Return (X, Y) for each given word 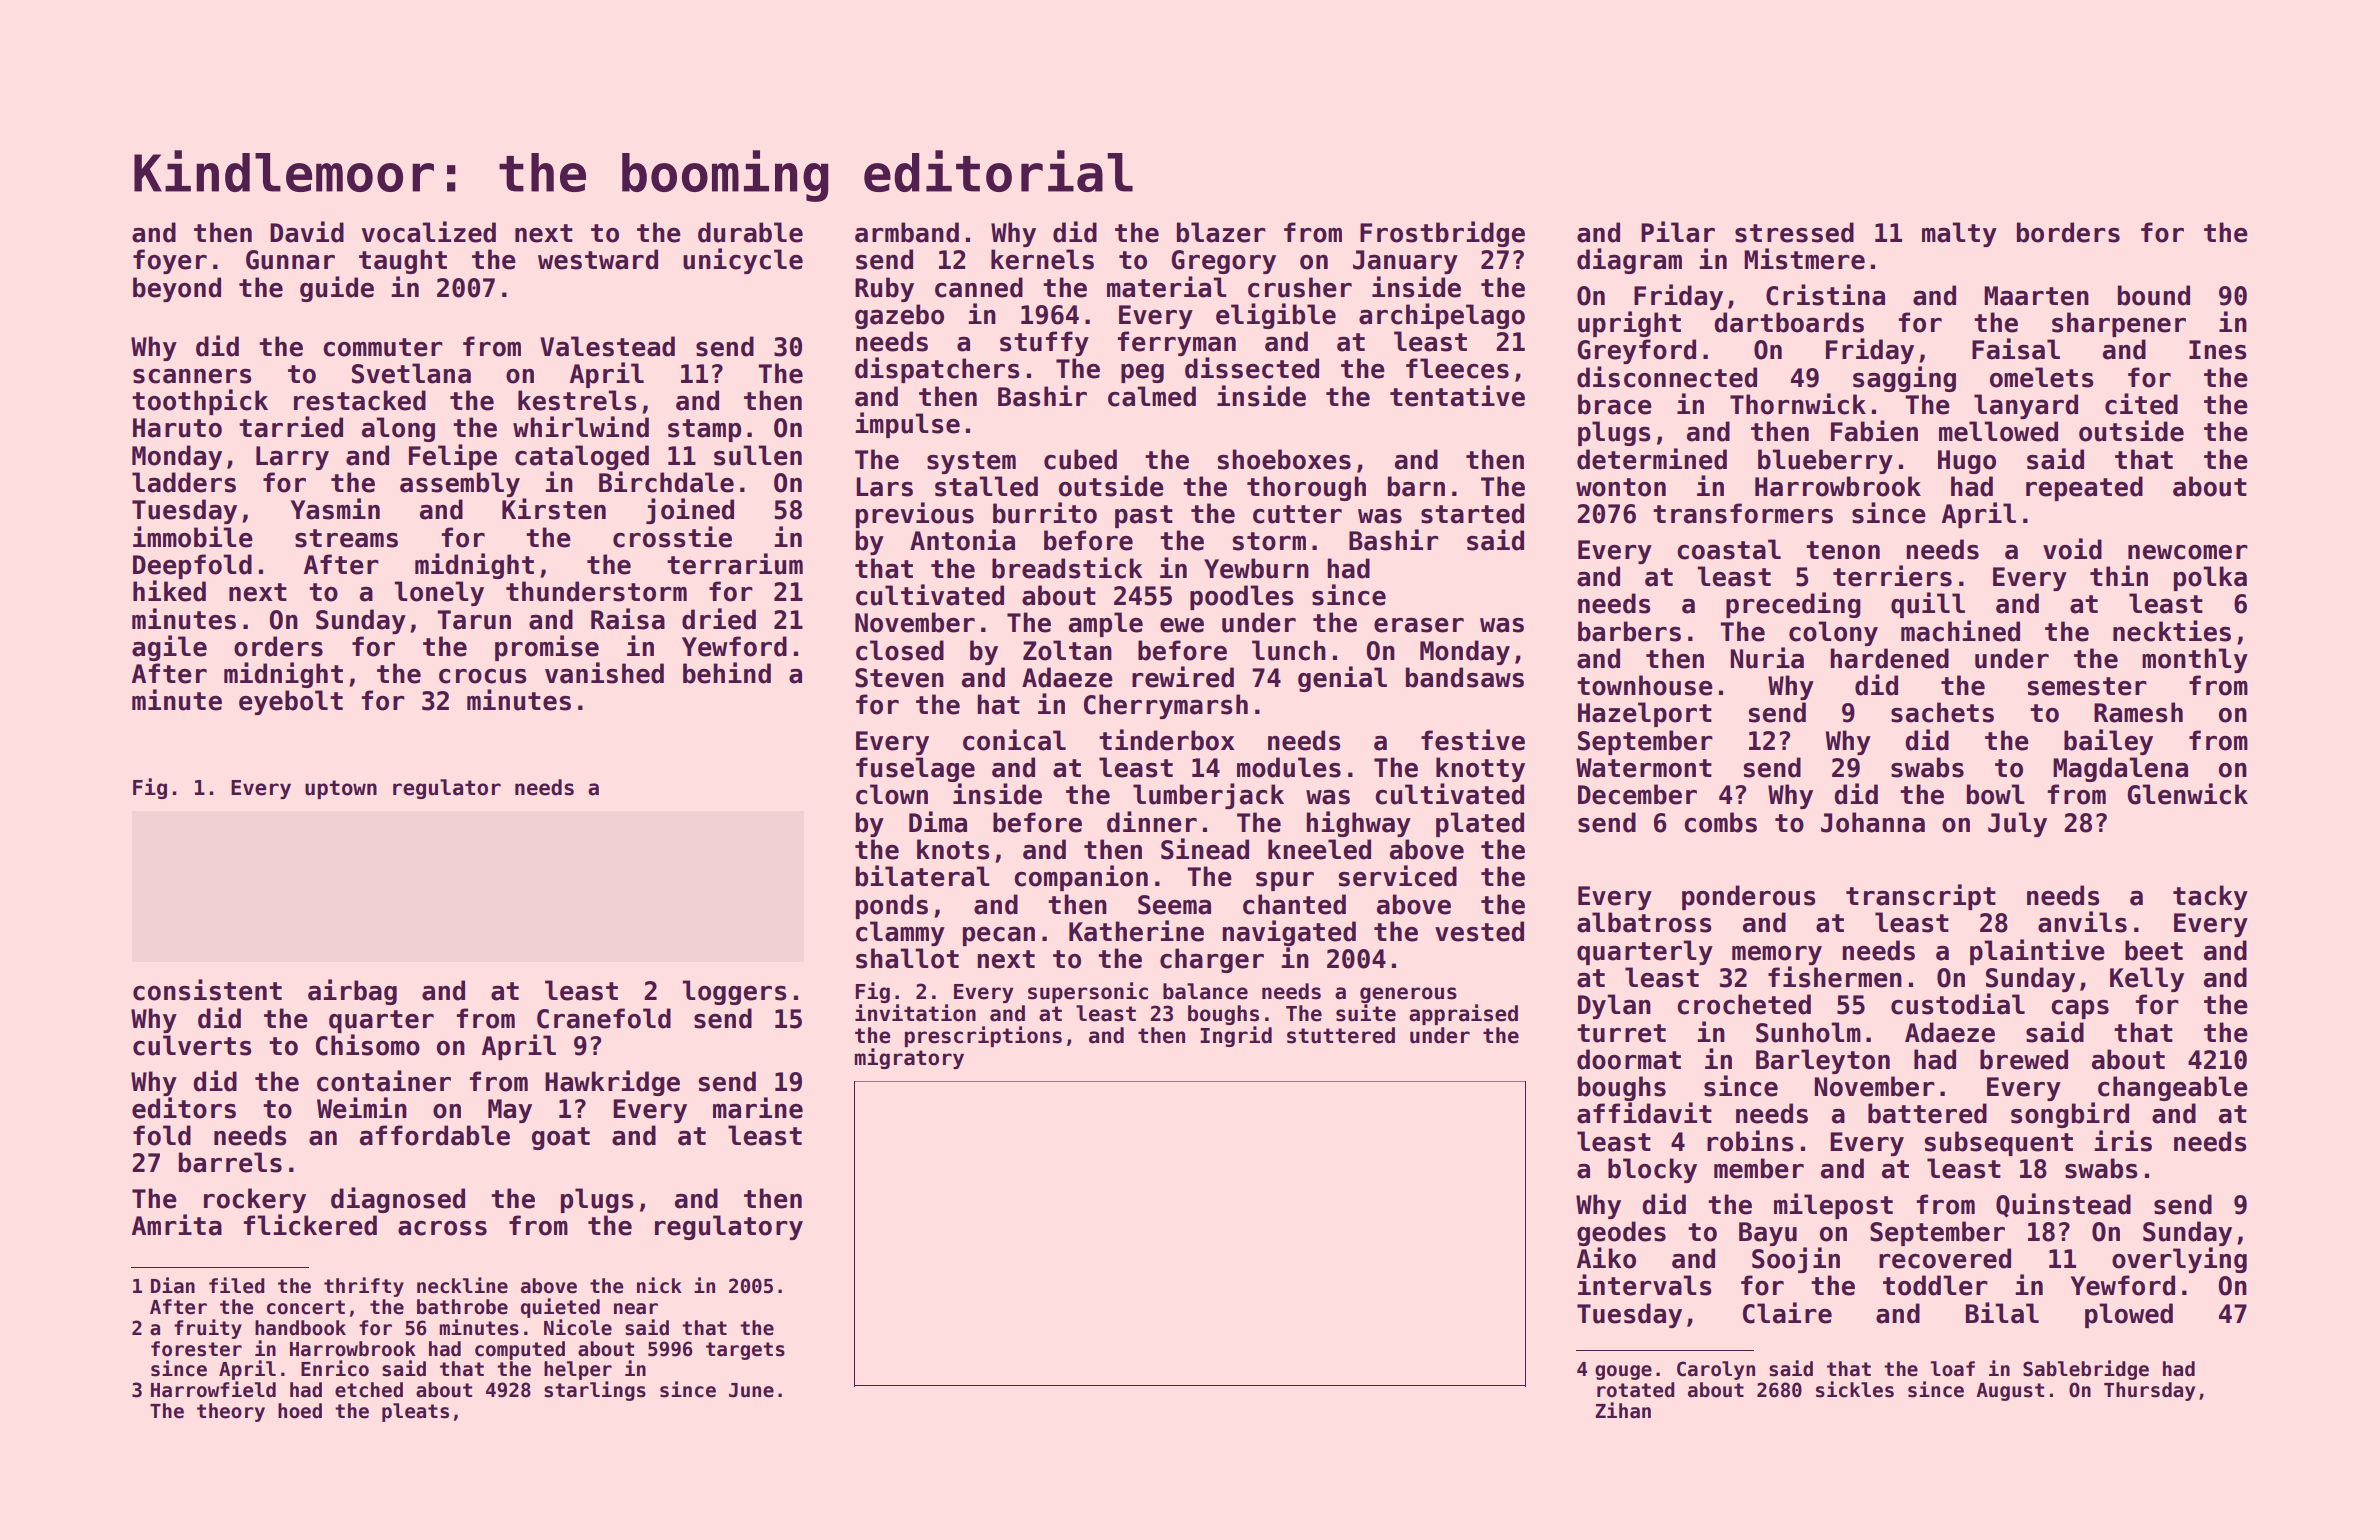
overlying (2179, 1260)
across (442, 1228)
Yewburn (1256, 568)
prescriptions (983, 1036)
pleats (415, 1412)
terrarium (735, 564)
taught (403, 261)
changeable (2173, 1088)
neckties (2172, 631)
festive (1473, 740)
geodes (1621, 1233)
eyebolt (291, 702)
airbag (352, 992)
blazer (1221, 232)
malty (1959, 234)
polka (2210, 578)
